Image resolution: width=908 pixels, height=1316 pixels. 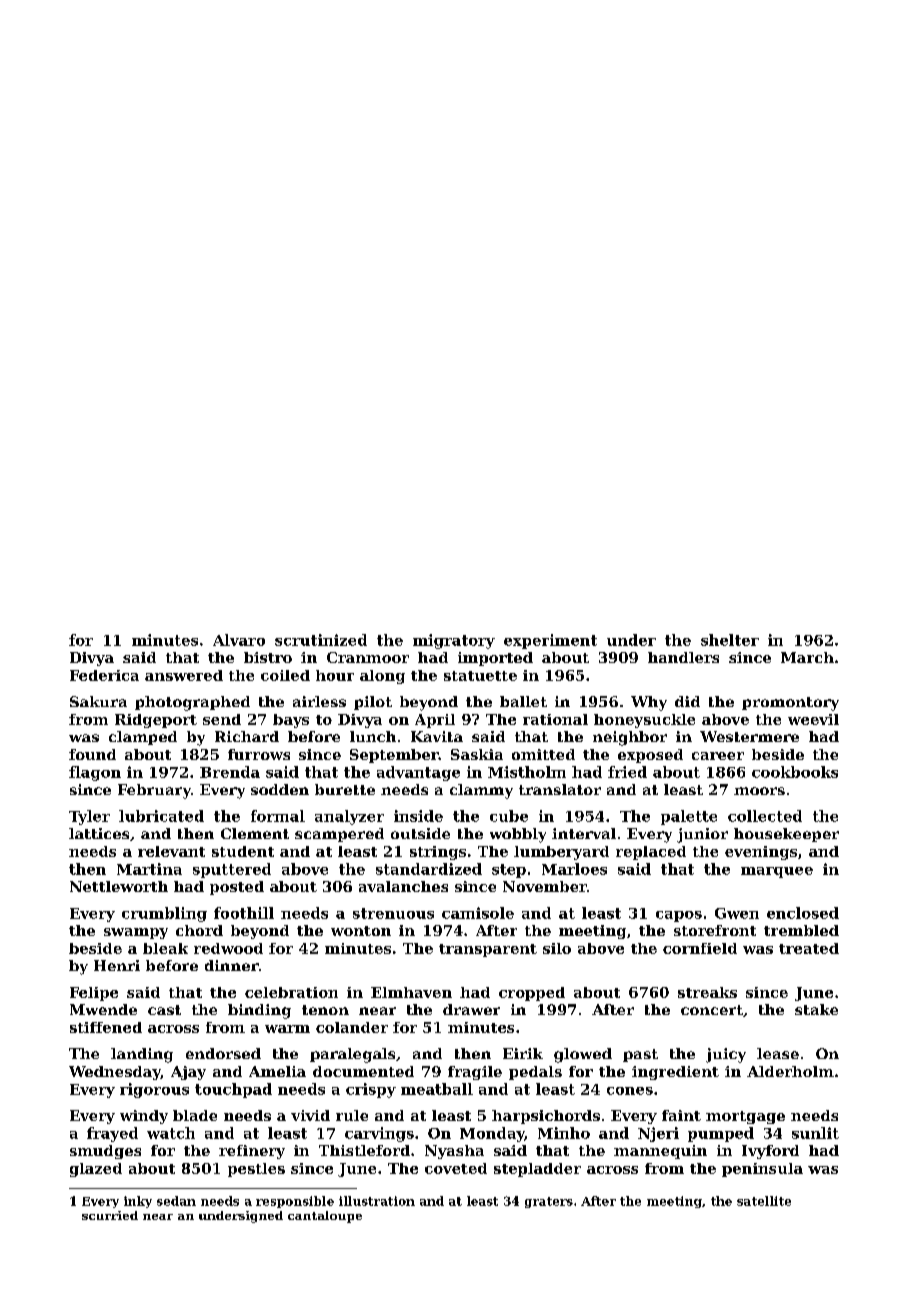 What do you see at coordinates (807, 657) in the document?
I see `March` at bounding box center [807, 657].
